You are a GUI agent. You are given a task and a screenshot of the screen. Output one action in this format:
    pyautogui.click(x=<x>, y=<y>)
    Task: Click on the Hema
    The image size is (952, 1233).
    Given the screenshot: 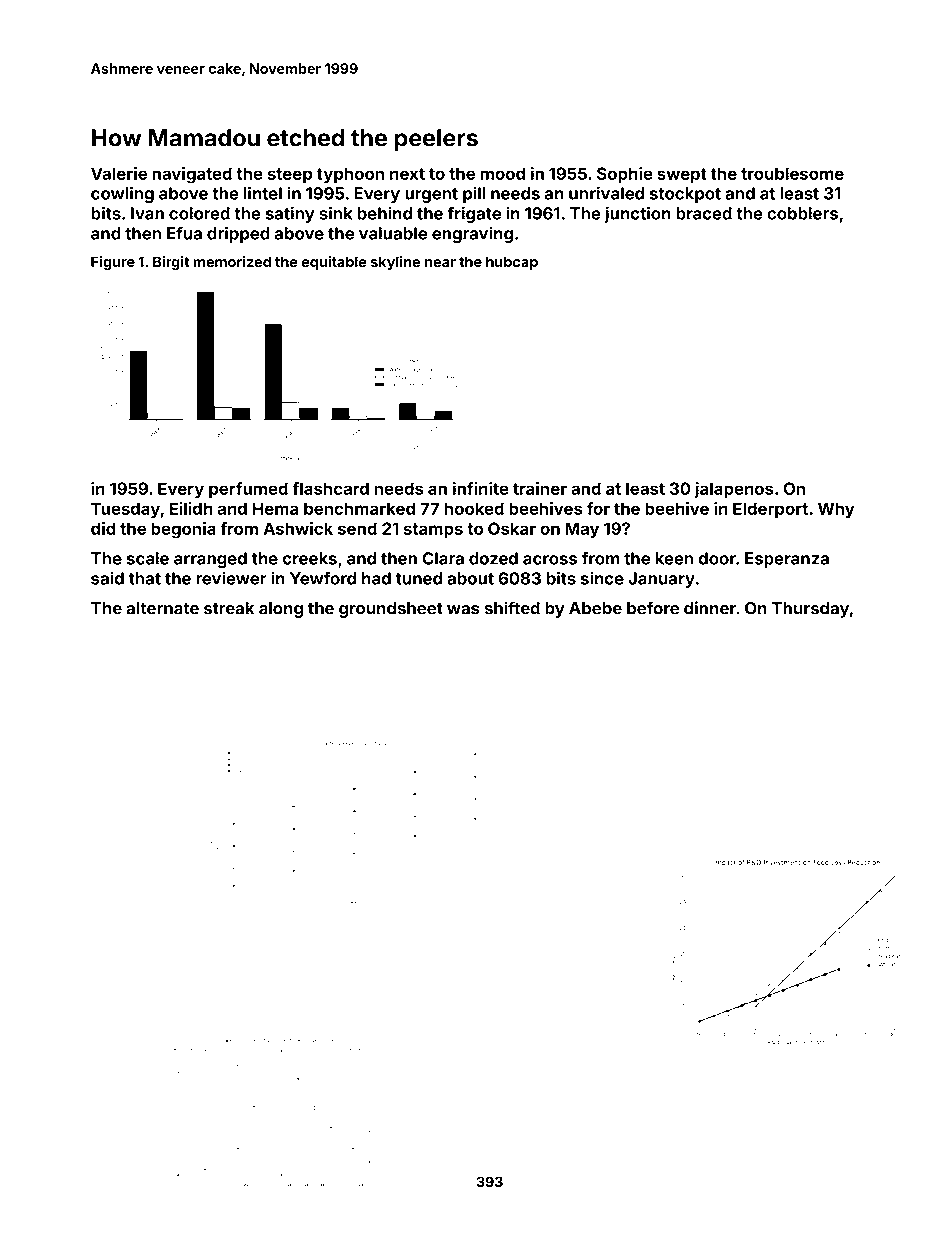 What is the action you would take?
    pyautogui.click(x=275, y=508)
